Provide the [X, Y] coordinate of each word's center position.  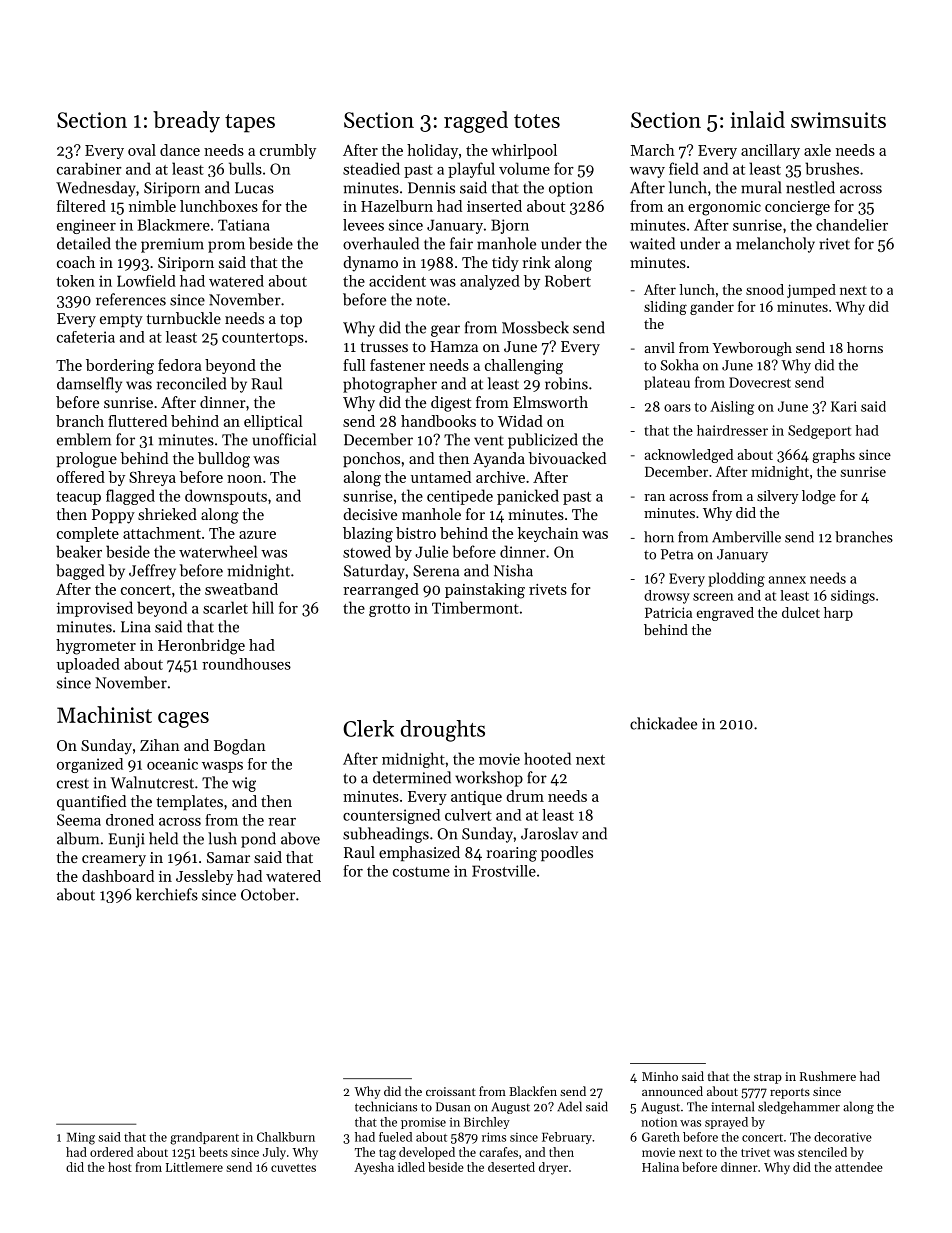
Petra [677, 554]
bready [186, 122]
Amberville [746, 537]
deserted [511, 1167]
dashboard [118, 876]
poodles [567, 853]
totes [537, 121]
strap [768, 1078]
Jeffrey [152, 572]
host [120, 1167]
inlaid [757, 119]
